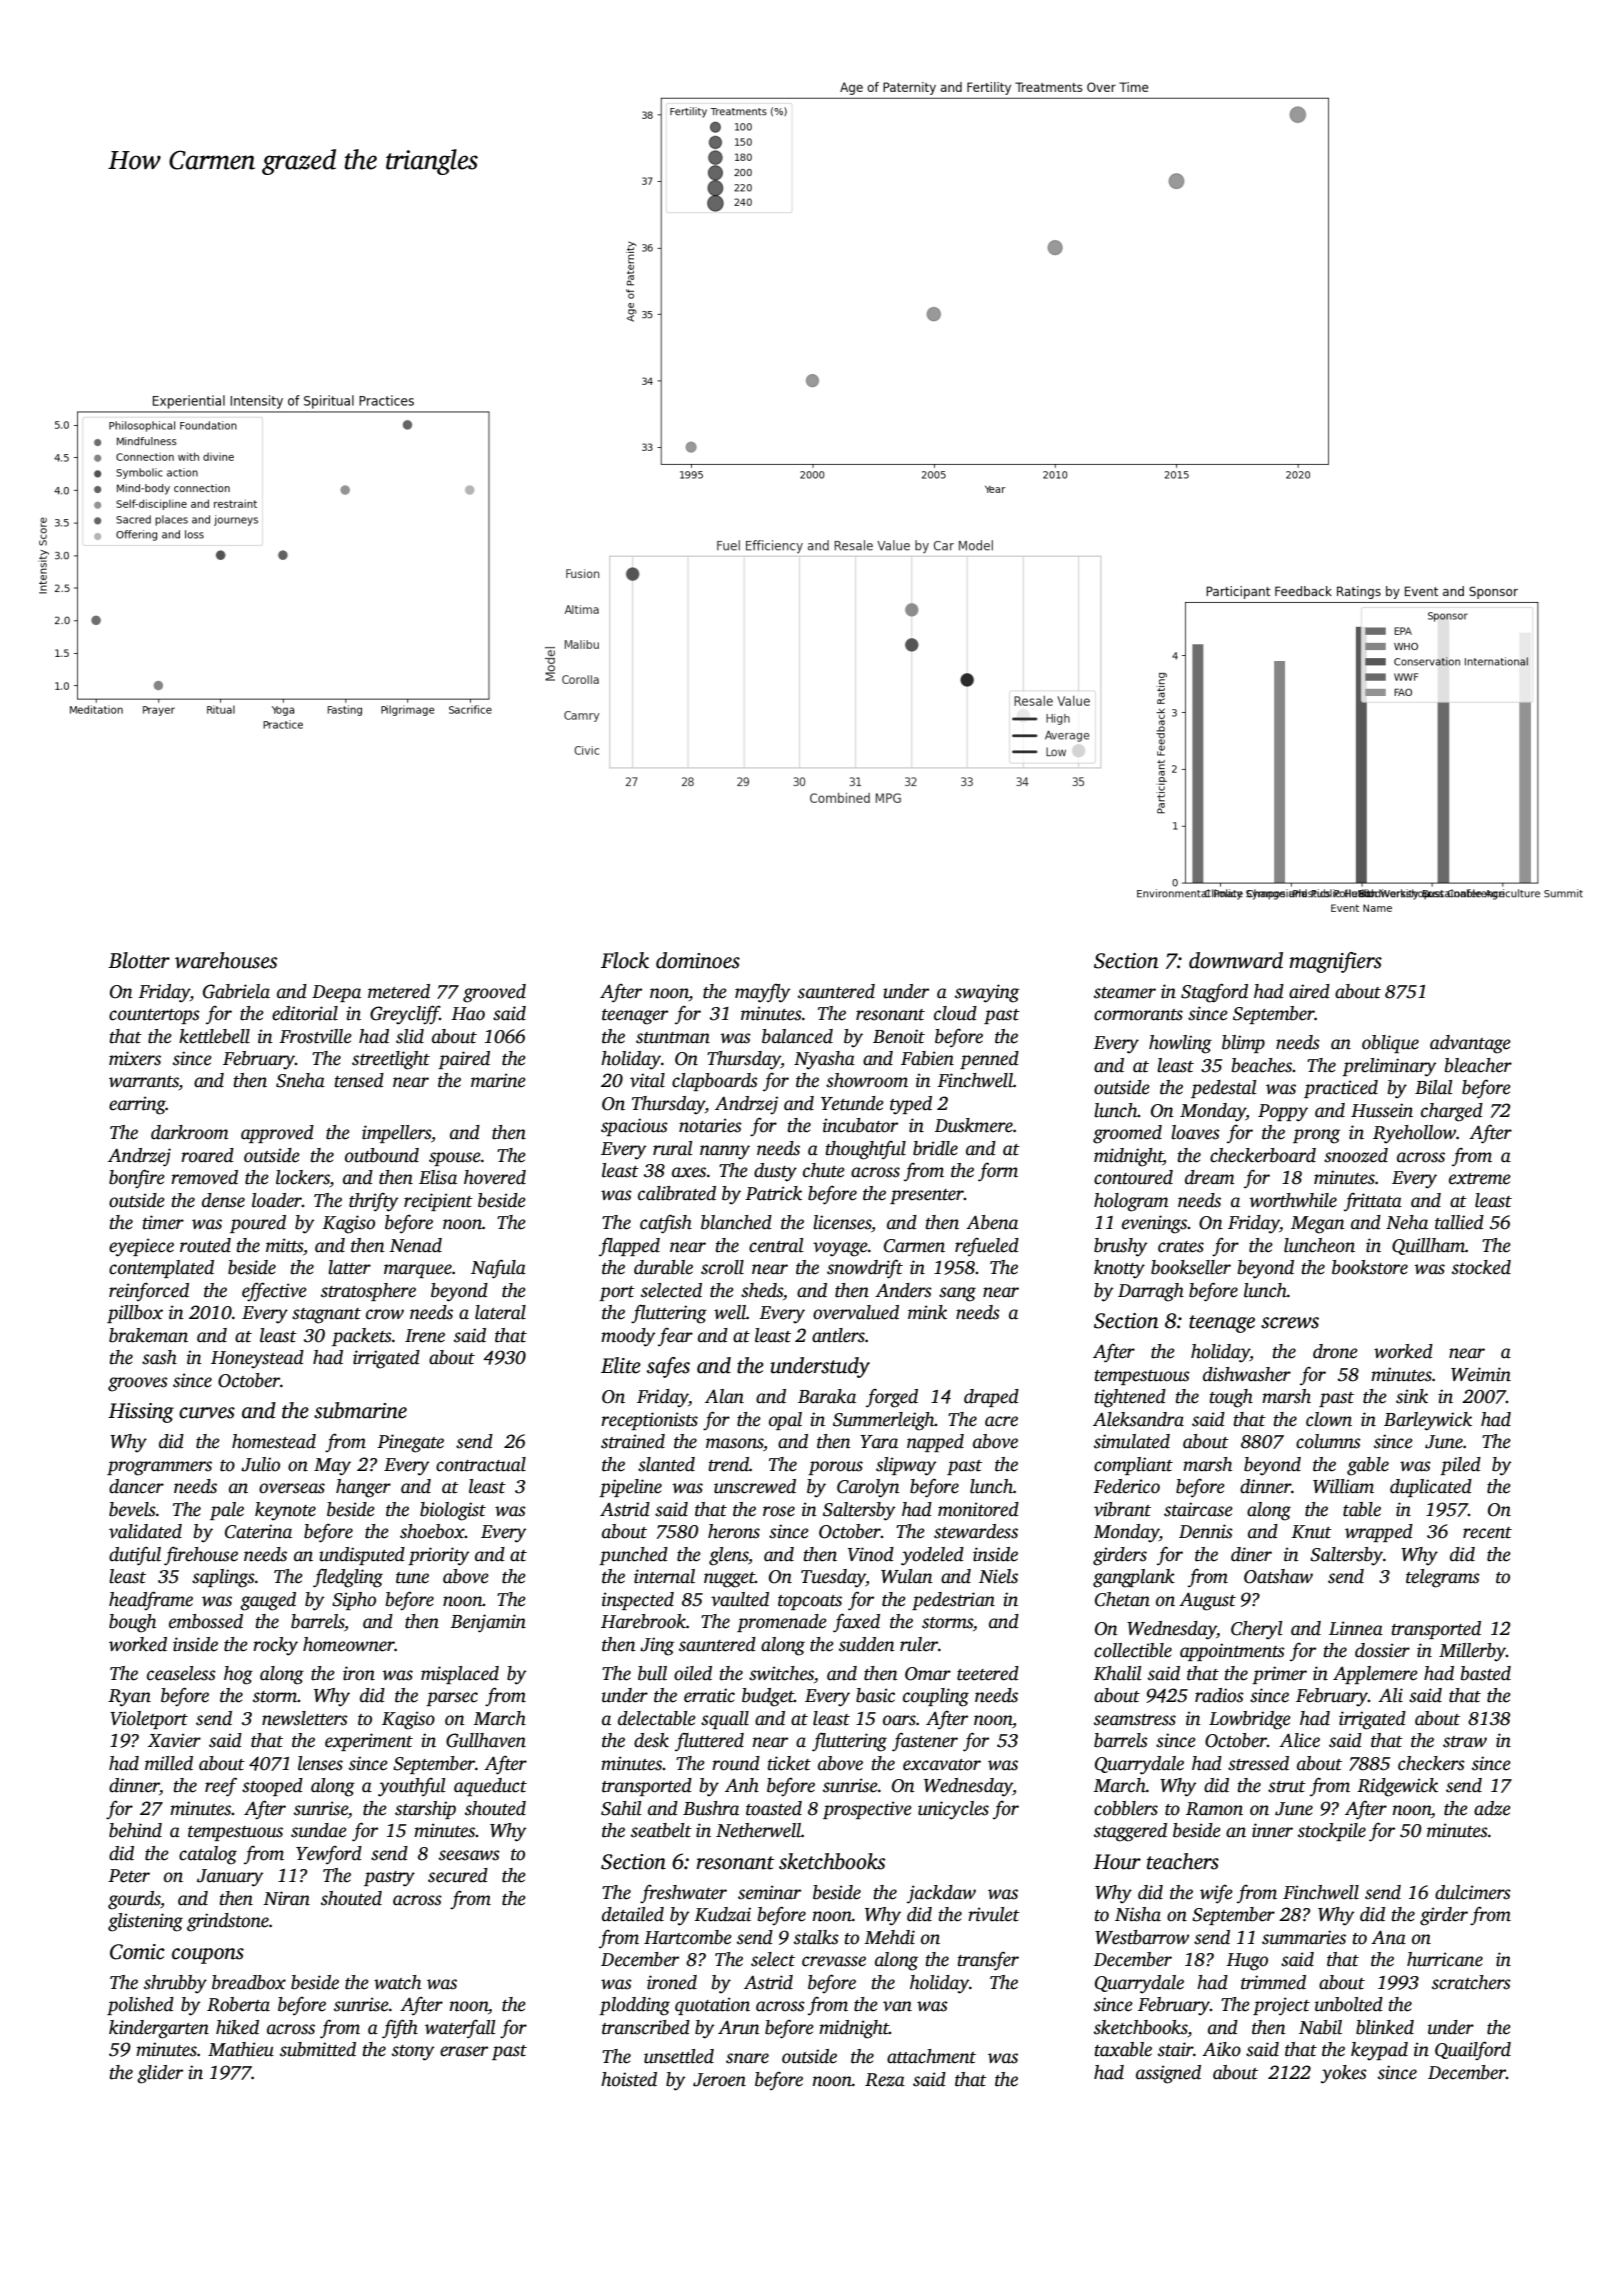 The image size is (1620, 2292). Describe the element at coordinates (988, 1673) in the screenshot. I see `teetered` at that location.
